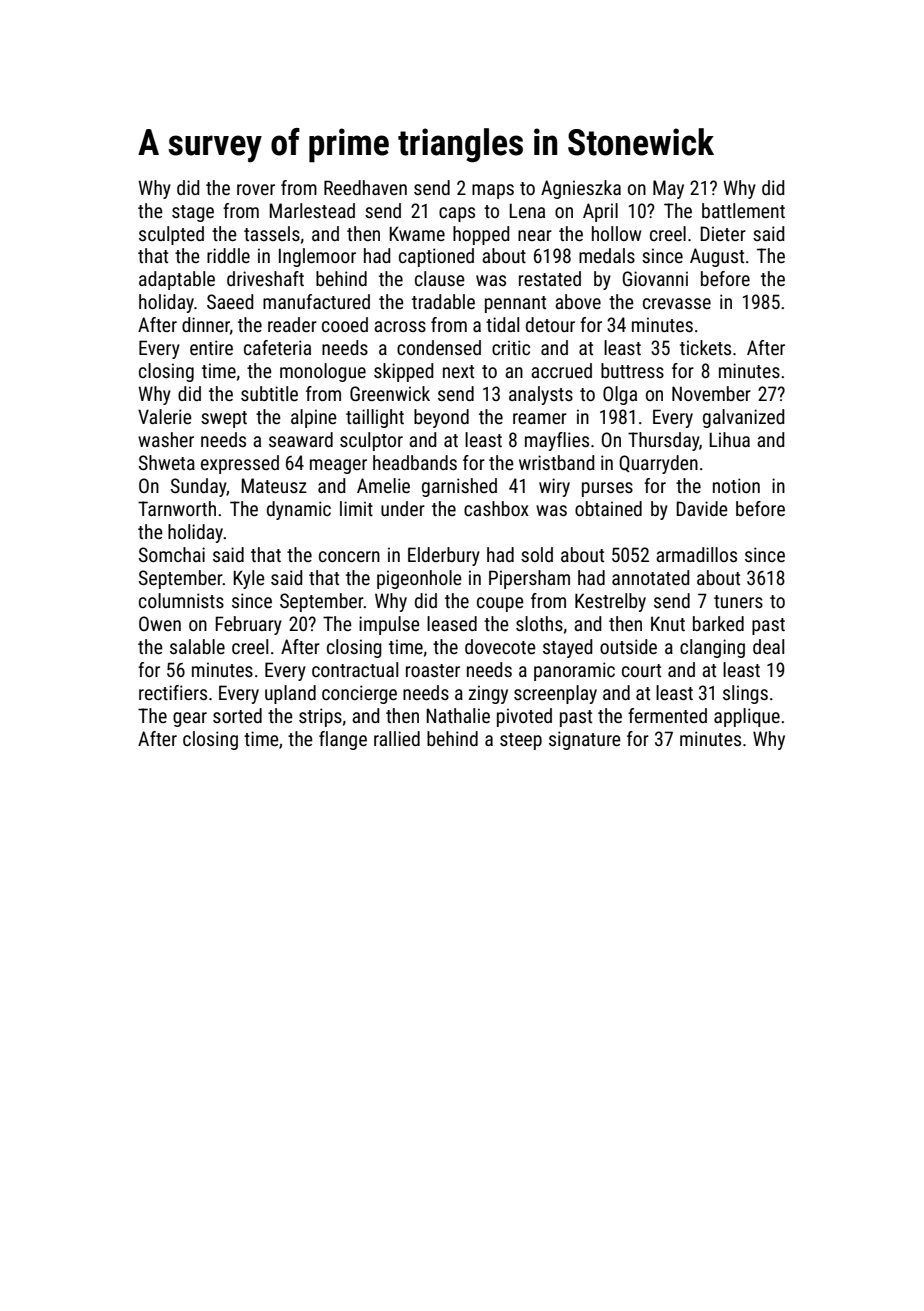  I want to click on tradable, so click(443, 301).
